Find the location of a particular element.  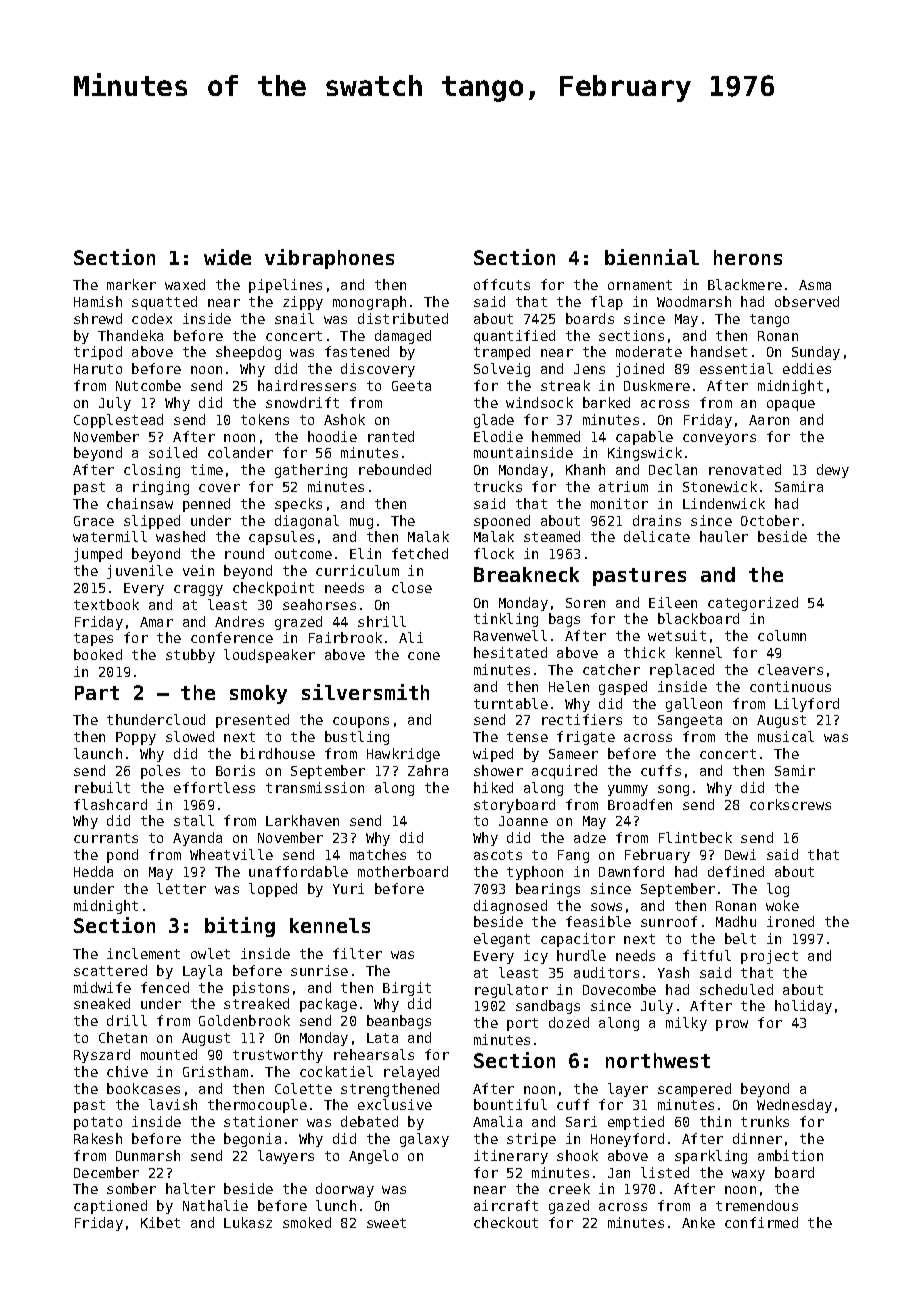

penned is located at coordinates (206, 505).
